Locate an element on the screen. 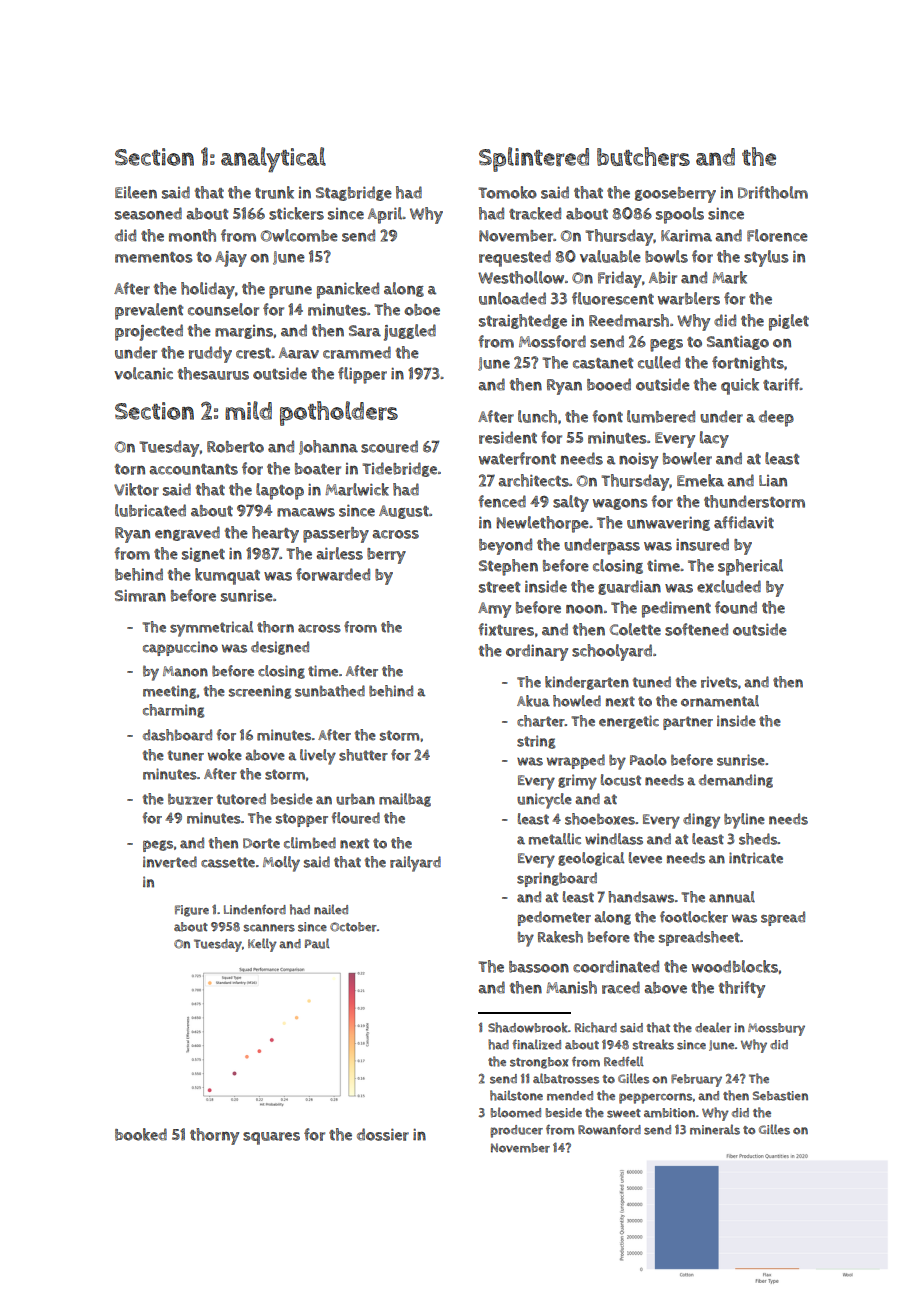 This screenshot has height=1311, width=924. tutored is located at coordinates (241, 799).
